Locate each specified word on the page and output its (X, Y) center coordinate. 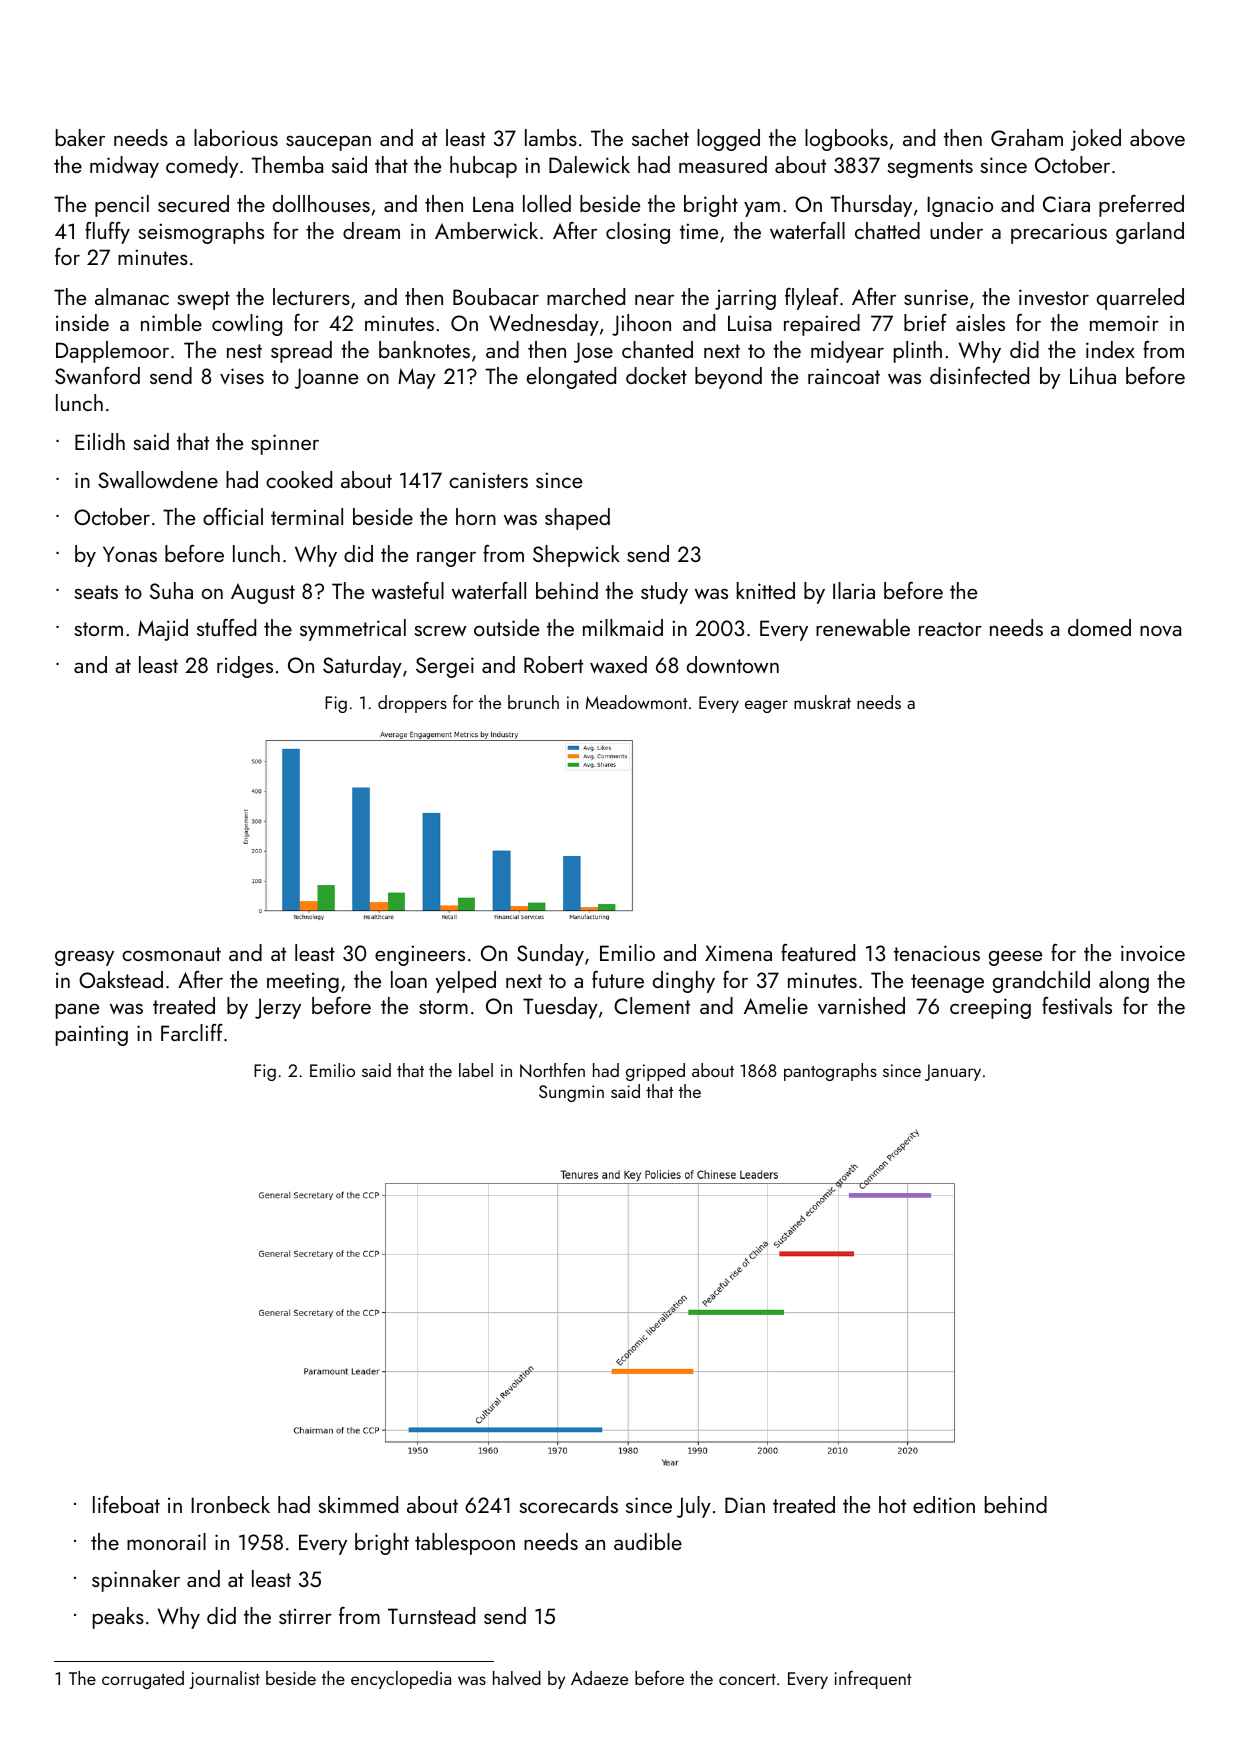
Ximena (738, 953)
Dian (745, 1505)
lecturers (311, 296)
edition (944, 1504)
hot (892, 1504)
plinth (918, 352)
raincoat (844, 376)
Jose (593, 352)
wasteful (408, 590)
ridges (245, 667)
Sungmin (571, 1093)
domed (1099, 627)
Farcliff (192, 1032)
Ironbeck (230, 1504)
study (664, 593)
